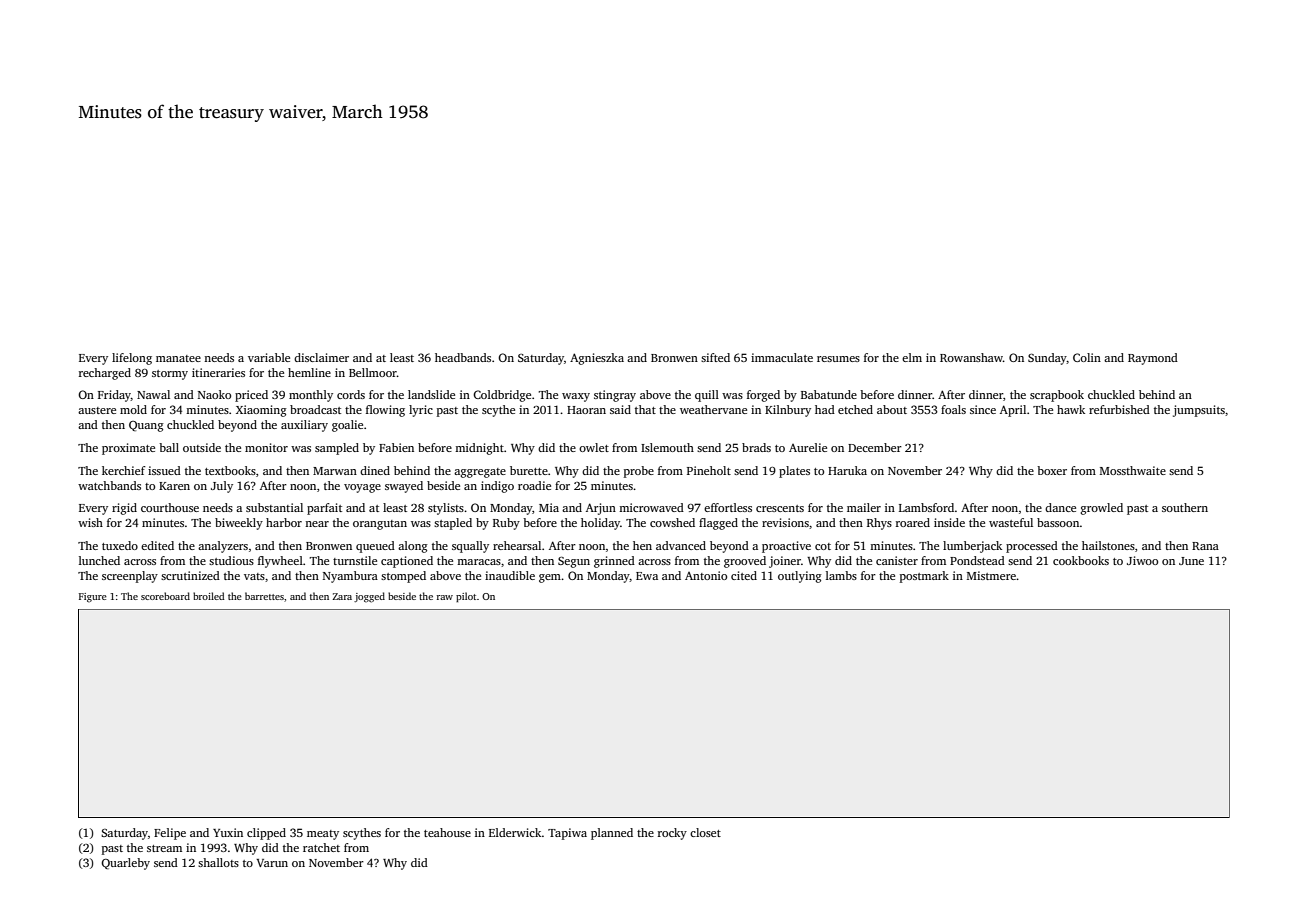 The width and height of the image is (1308, 924). Describe the element at coordinates (788, 411) in the image. I see `Kilnbury` at that location.
